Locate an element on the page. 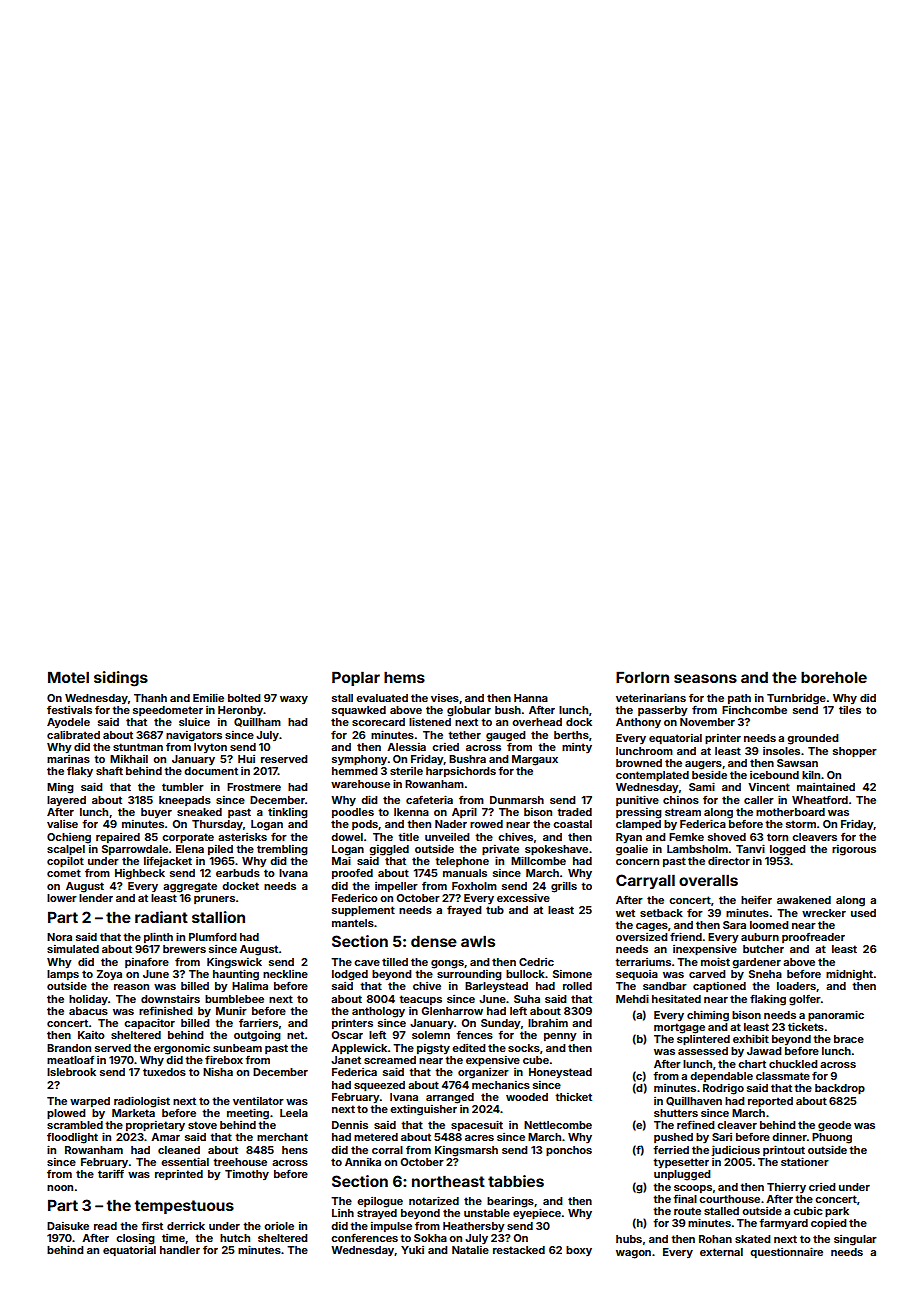 The width and height of the page is (924, 1308). Natalie is located at coordinates (470, 1250).
